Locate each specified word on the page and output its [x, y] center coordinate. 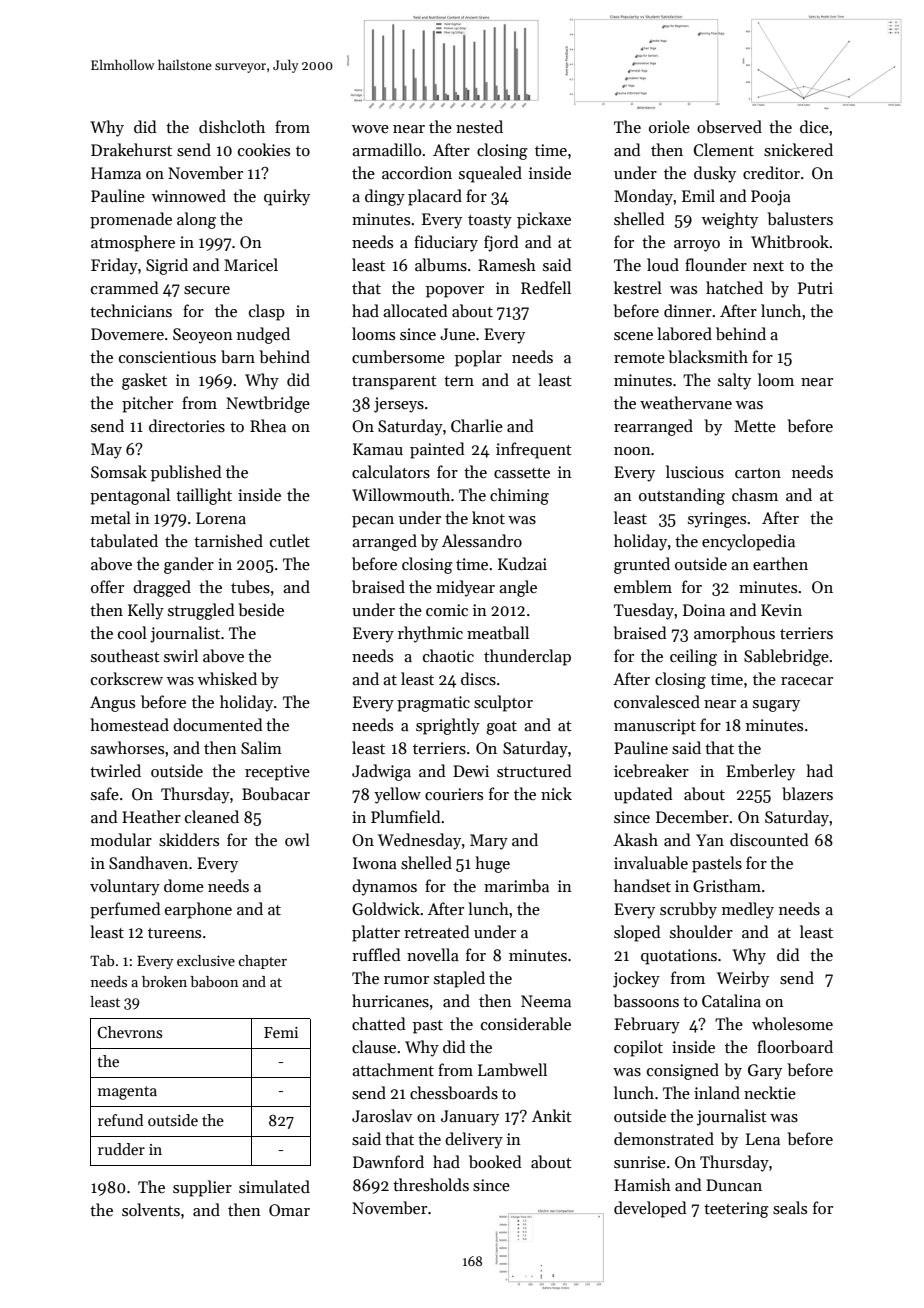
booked [495, 1161]
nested [479, 126]
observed [729, 127]
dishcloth [232, 127]
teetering [736, 1210]
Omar [289, 1210]
